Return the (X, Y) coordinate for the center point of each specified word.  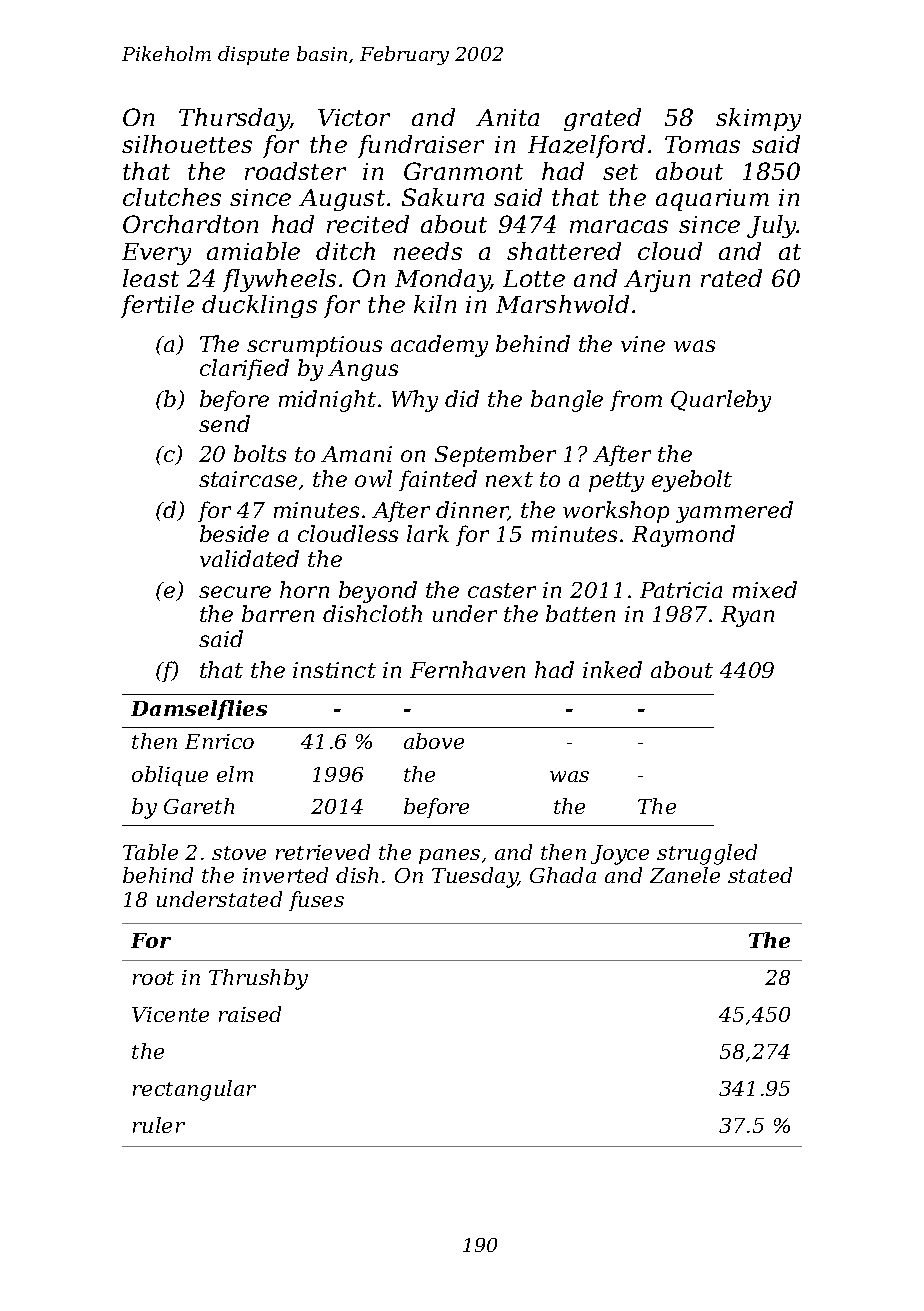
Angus (363, 370)
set (620, 172)
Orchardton (190, 224)
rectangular (194, 1090)
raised (250, 1014)
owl (373, 478)
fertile (157, 306)
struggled (707, 854)
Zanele (685, 875)
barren (278, 613)
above (434, 741)
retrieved (323, 852)
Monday (442, 280)
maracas (619, 226)
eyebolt (692, 481)
